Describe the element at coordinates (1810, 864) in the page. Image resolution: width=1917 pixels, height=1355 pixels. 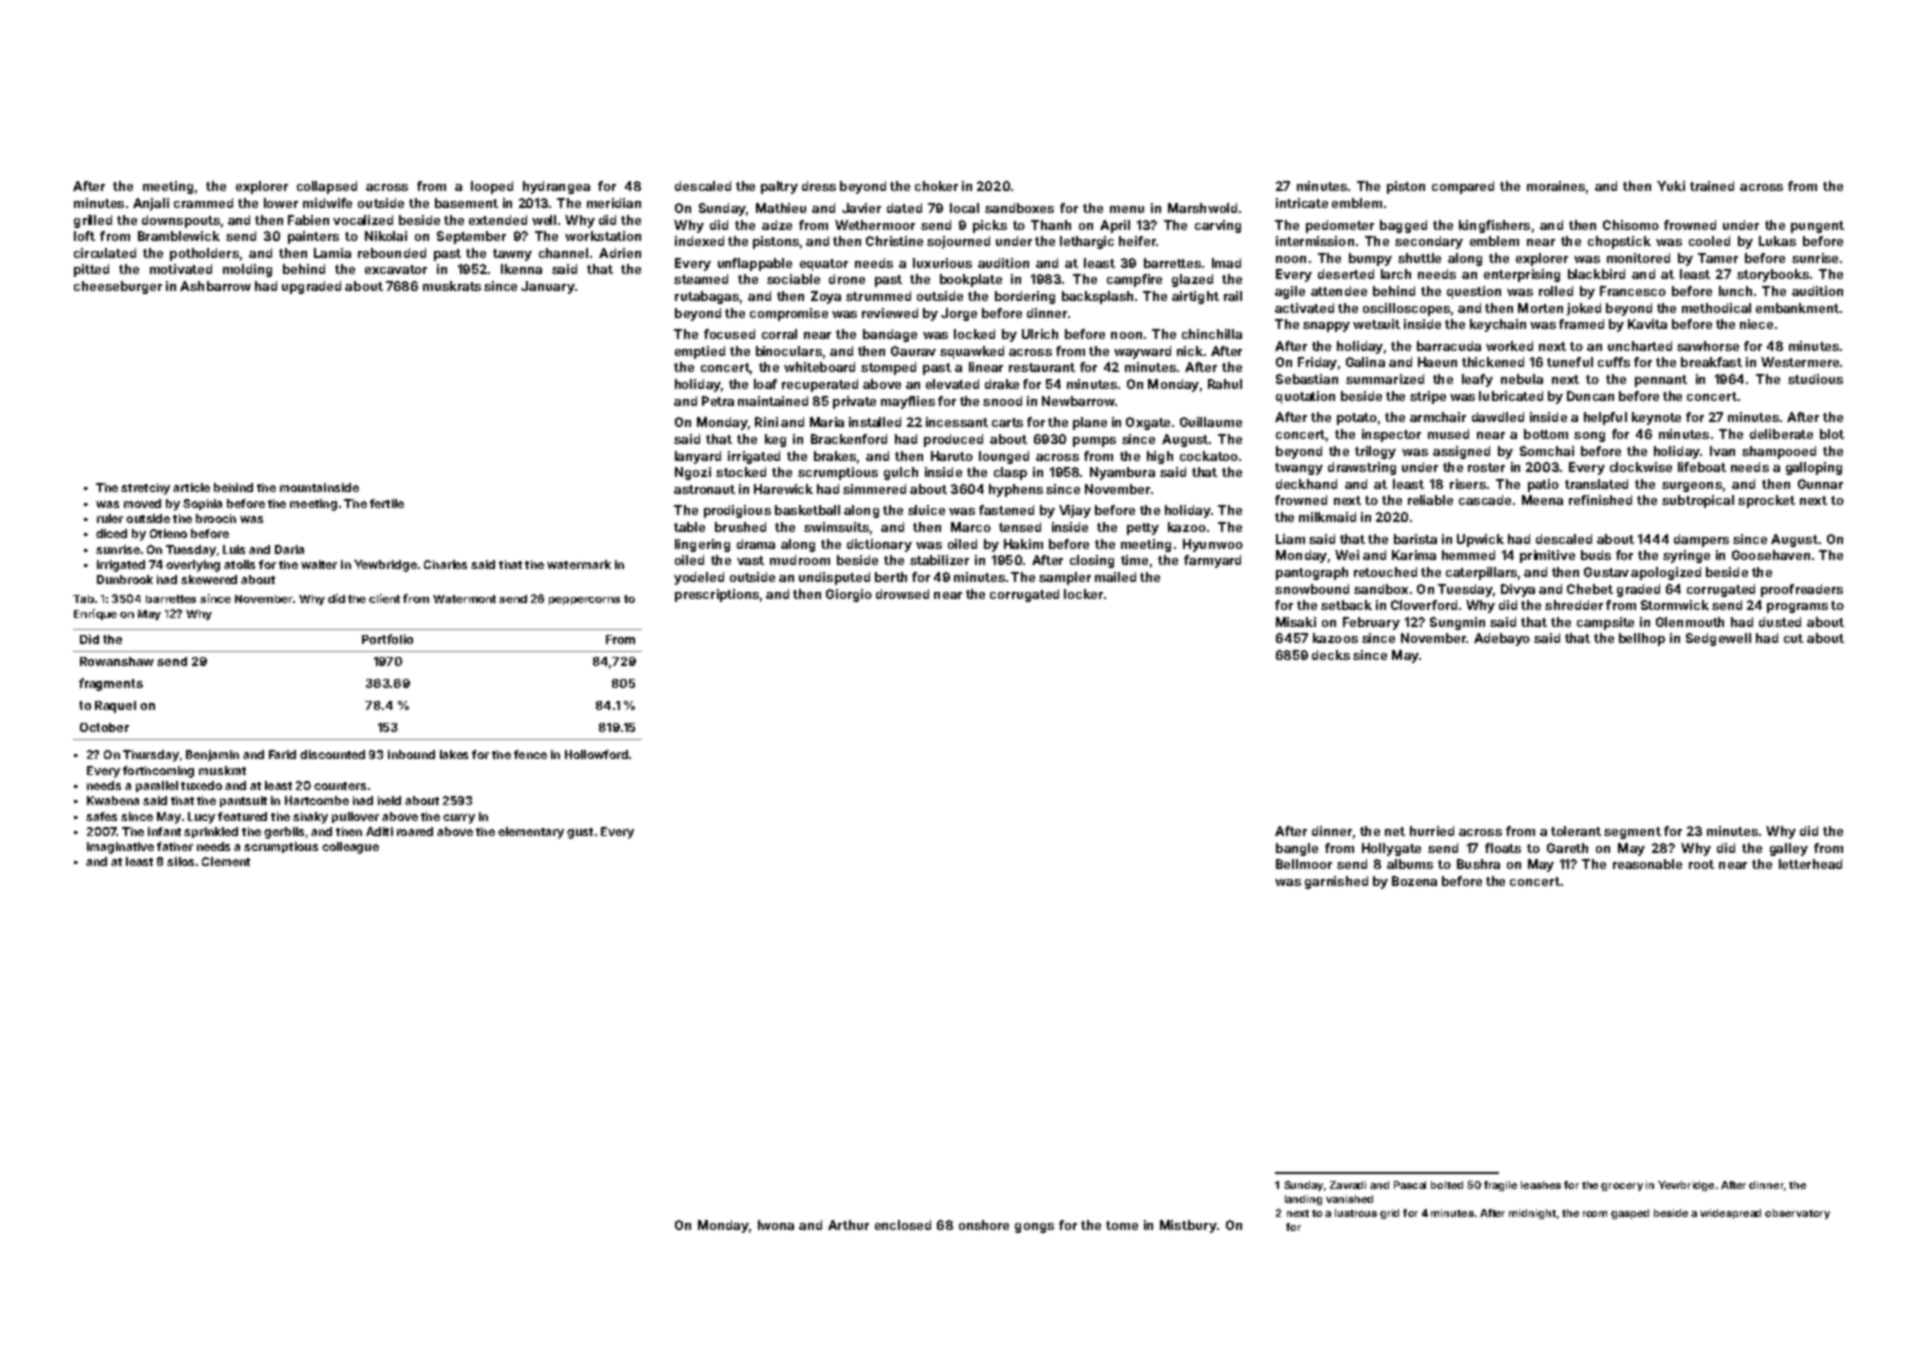
I see `letterhead` at that location.
